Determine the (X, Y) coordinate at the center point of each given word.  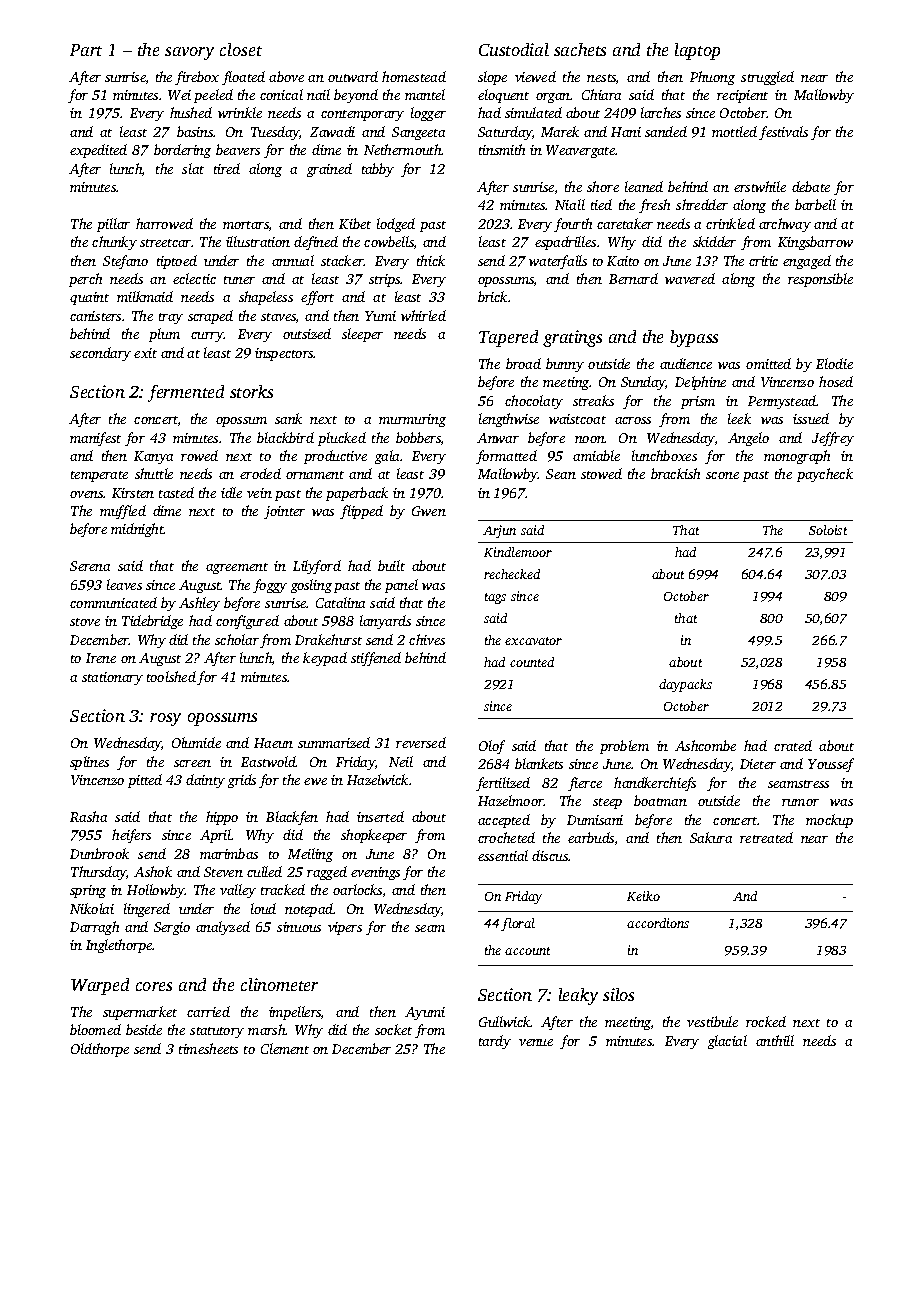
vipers (345, 928)
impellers (295, 1013)
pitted (145, 781)
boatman (660, 800)
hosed (836, 381)
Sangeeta (418, 133)
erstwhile (760, 186)
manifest (95, 439)
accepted (504, 821)
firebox (197, 78)
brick (492, 296)
